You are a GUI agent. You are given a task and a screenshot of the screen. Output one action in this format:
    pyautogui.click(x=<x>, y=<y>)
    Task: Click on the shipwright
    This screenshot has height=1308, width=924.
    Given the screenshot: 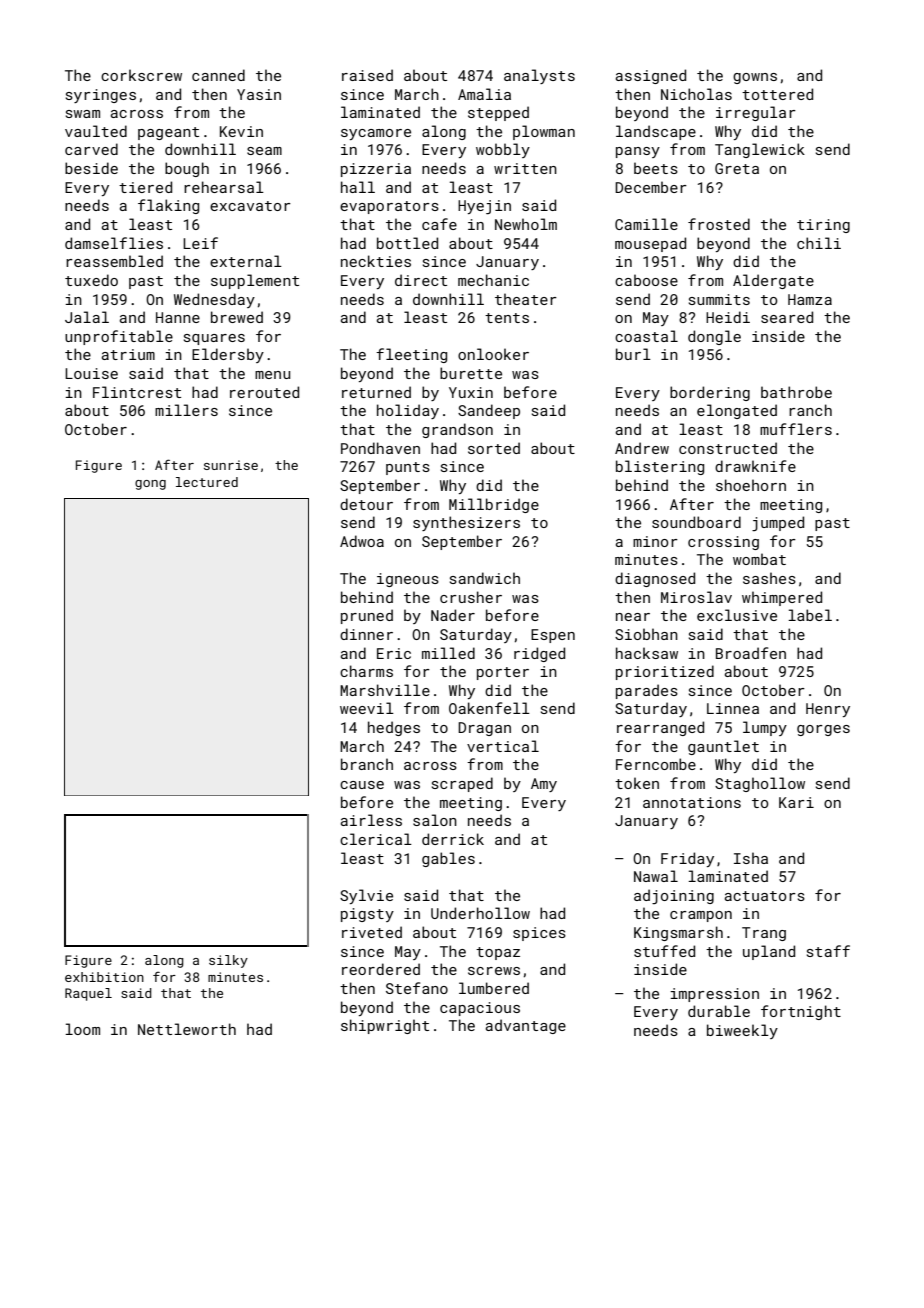 What is the action you would take?
    pyautogui.click(x=385, y=1026)
